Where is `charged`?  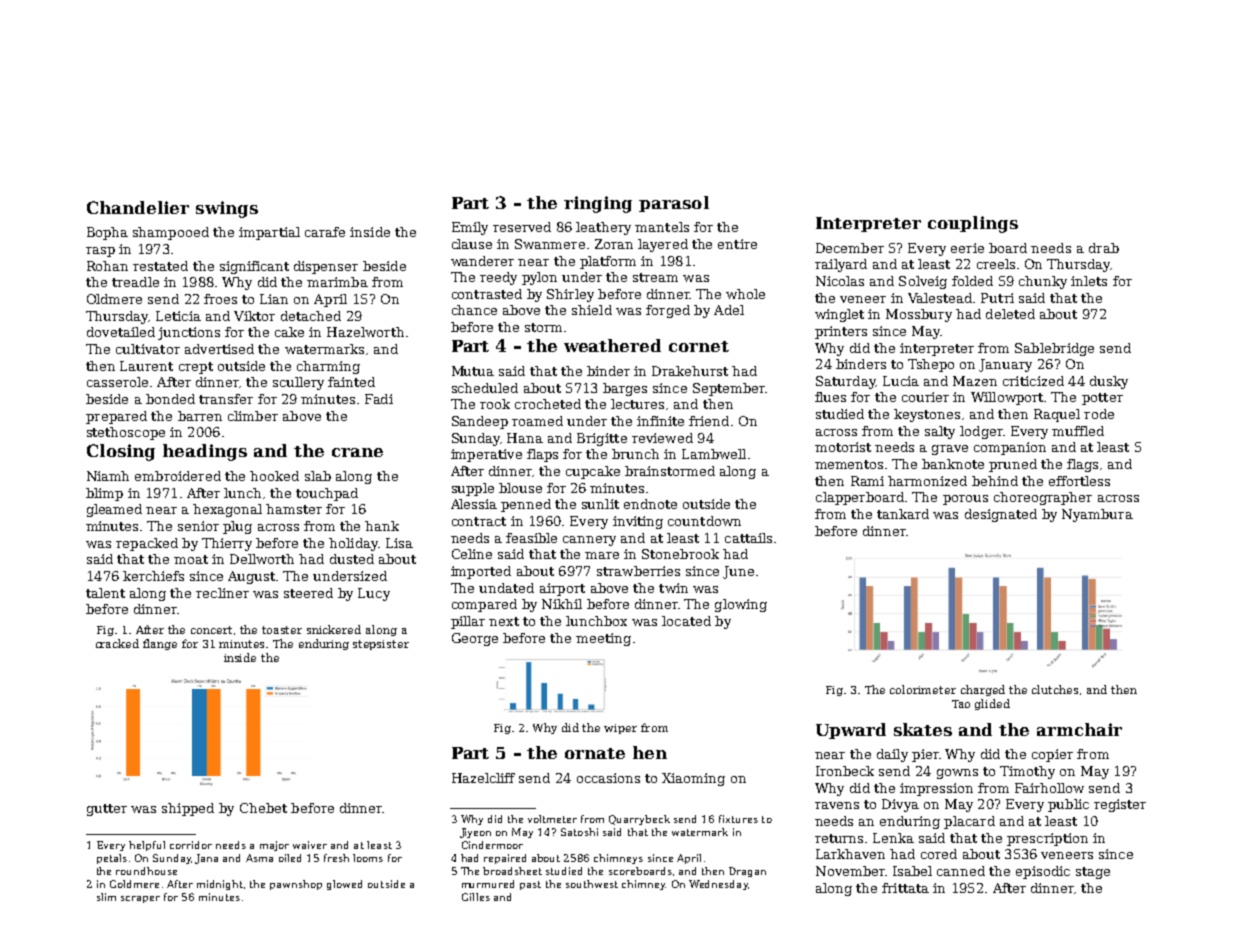
charged is located at coordinates (983, 690).
